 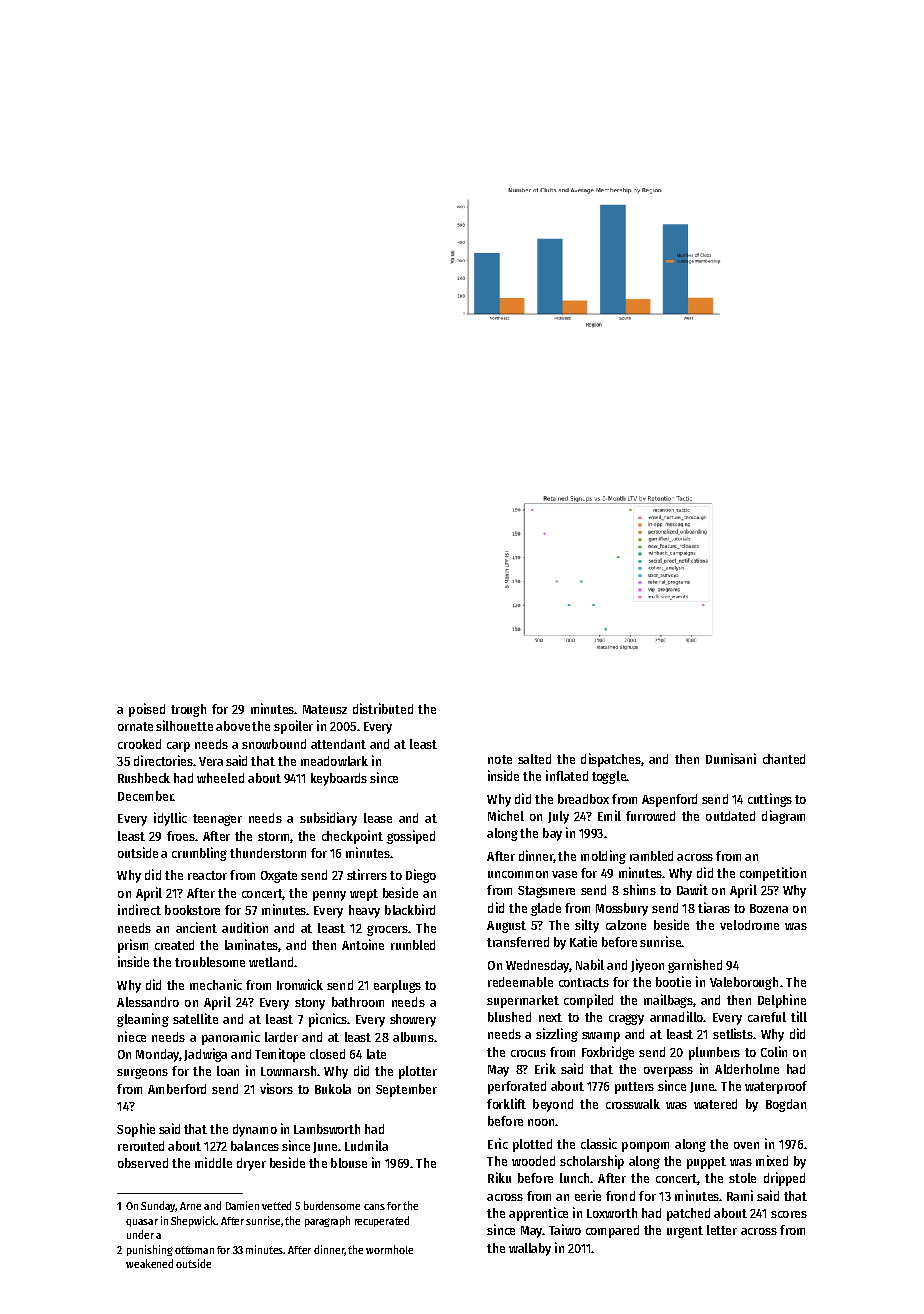 What do you see at coordinates (195, 1018) in the screenshot?
I see `satellite` at bounding box center [195, 1018].
